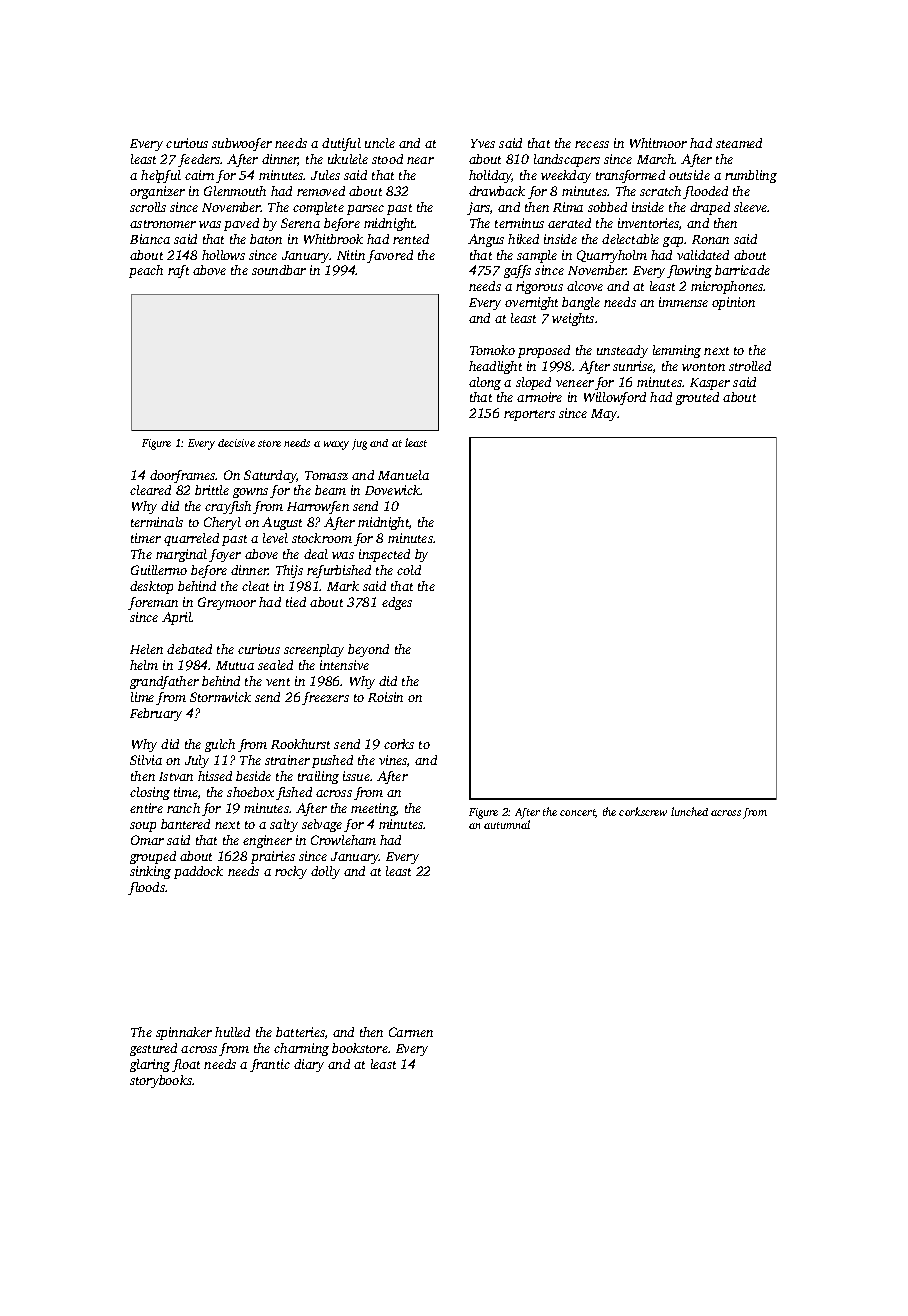  Describe the element at coordinates (658, 143) in the page. I see `Whitmoor` at that location.
